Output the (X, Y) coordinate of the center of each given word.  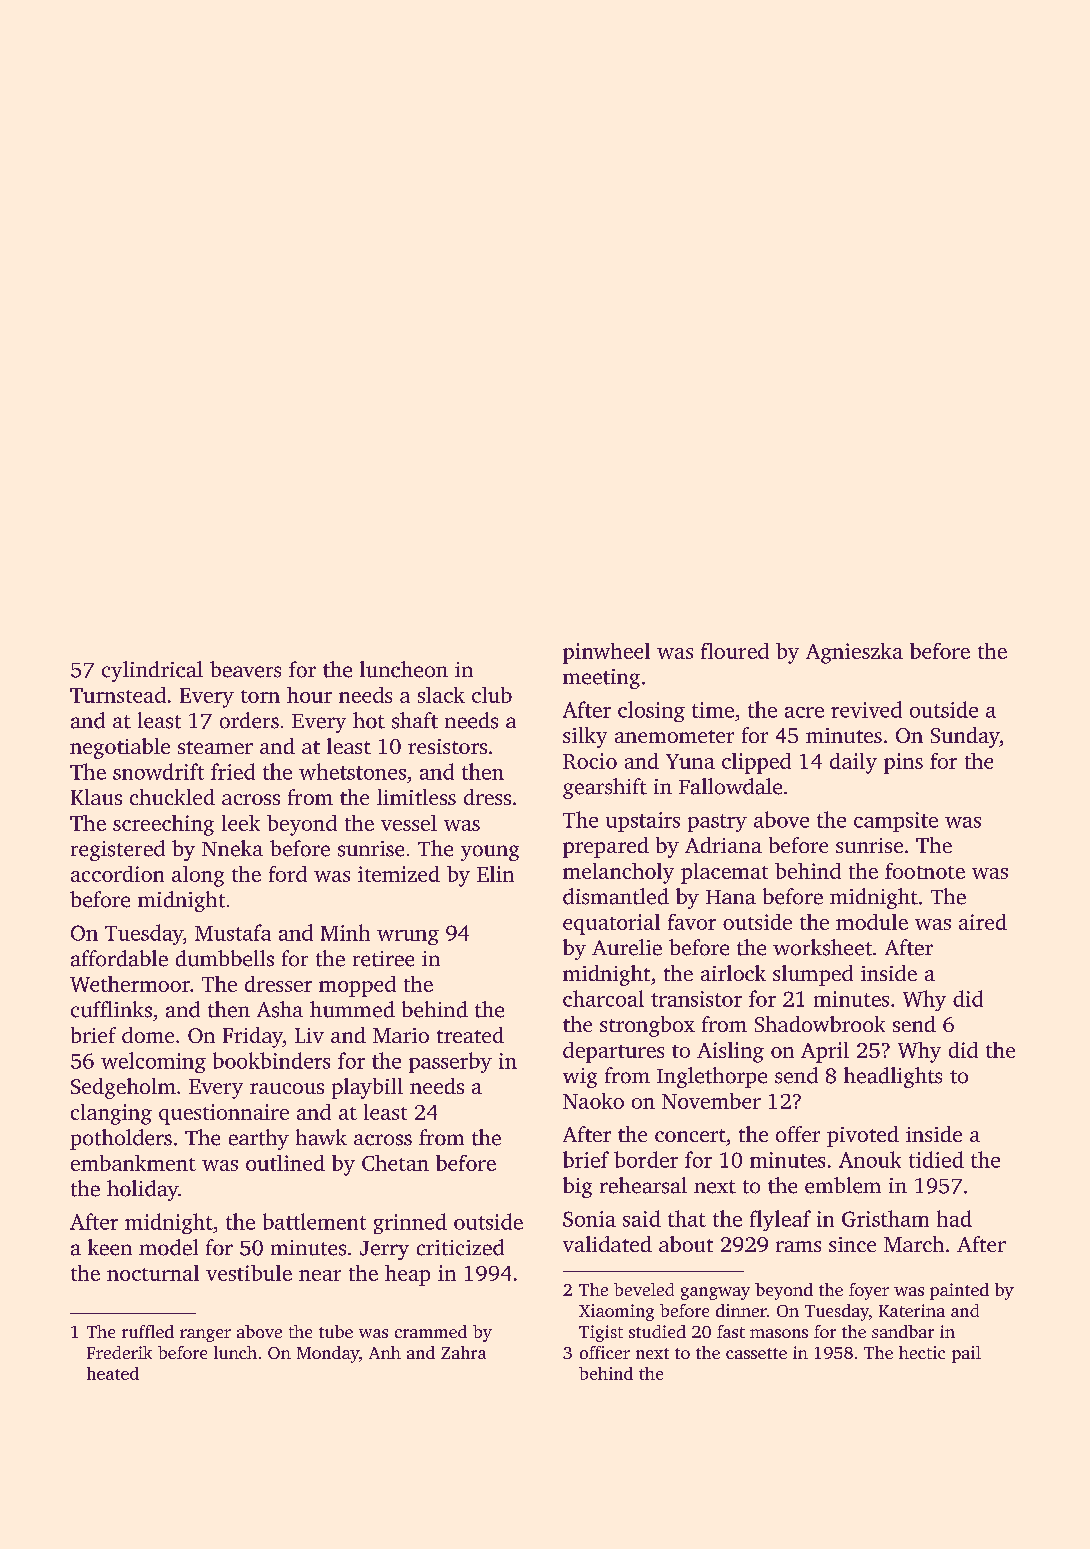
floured (735, 651)
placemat (724, 873)
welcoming (153, 1062)
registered (118, 850)
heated (113, 1373)
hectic (922, 1352)
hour (309, 695)
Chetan (395, 1163)
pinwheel (606, 653)
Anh (385, 1352)
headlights (893, 1077)
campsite (896, 822)
